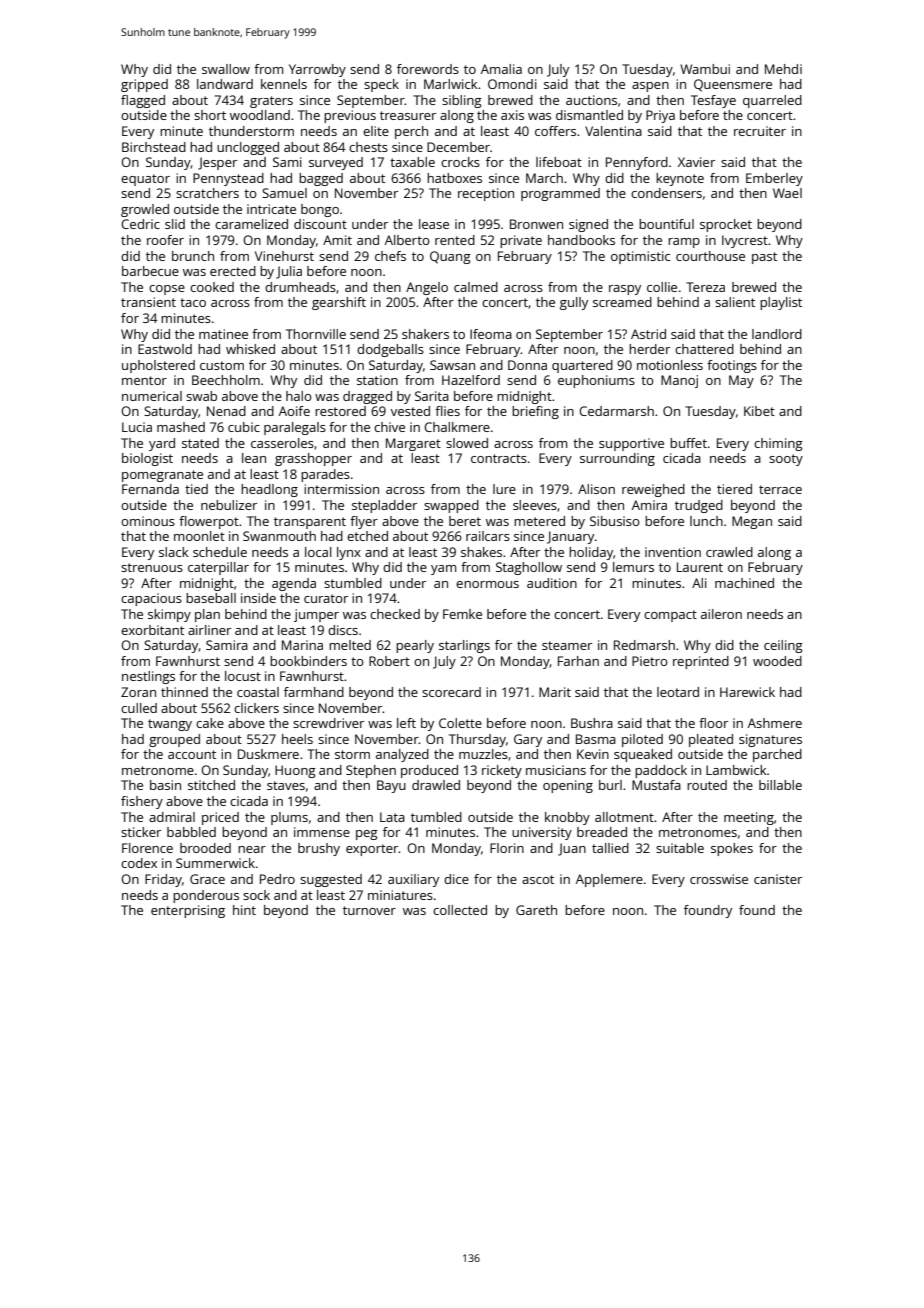 This screenshot has width=924, height=1308. I want to click on Xavier, so click(696, 162).
